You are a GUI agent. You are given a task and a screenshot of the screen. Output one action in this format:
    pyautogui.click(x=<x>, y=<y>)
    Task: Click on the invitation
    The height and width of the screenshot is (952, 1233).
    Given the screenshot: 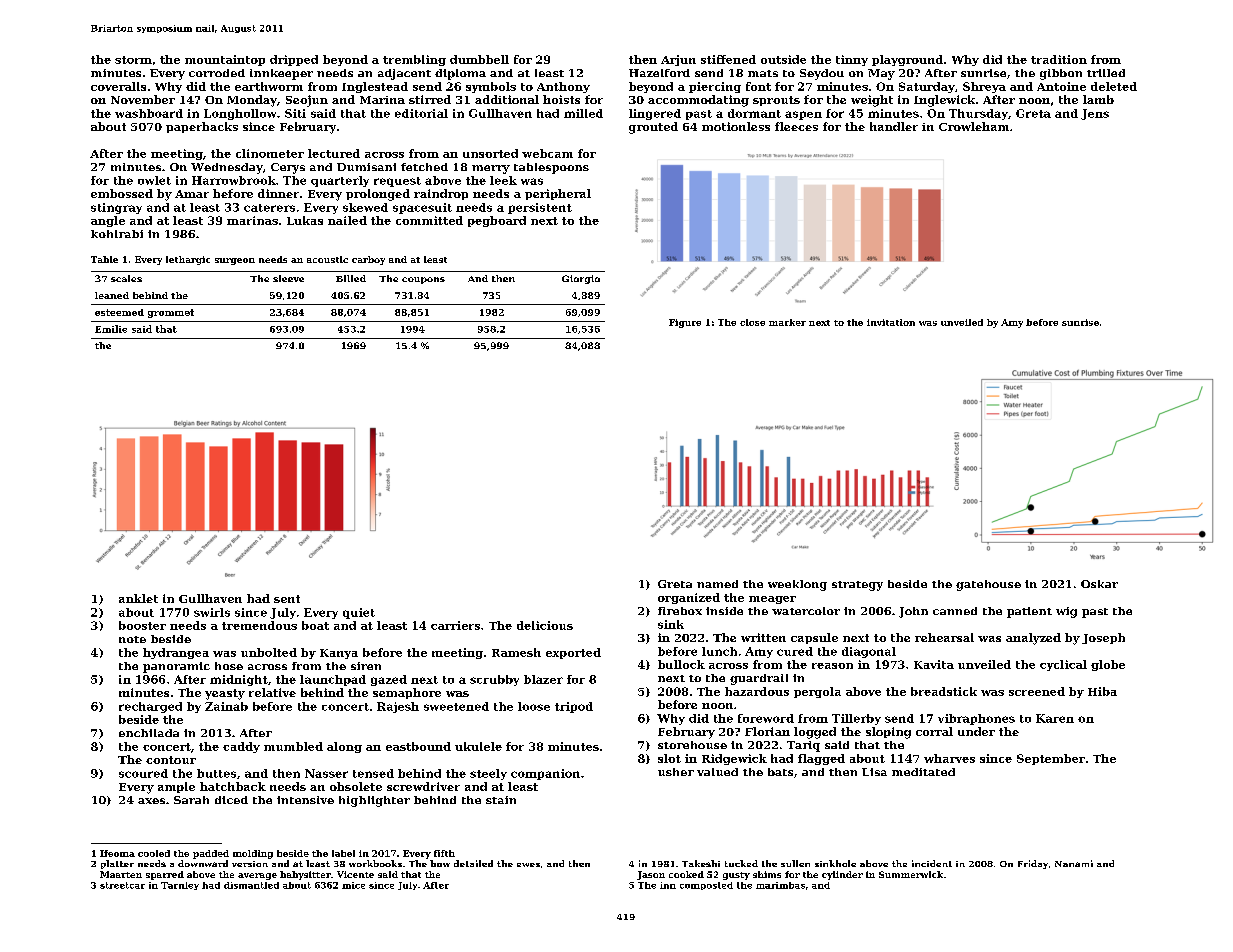 What is the action you would take?
    pyautogui.click(x=891, y=322)
